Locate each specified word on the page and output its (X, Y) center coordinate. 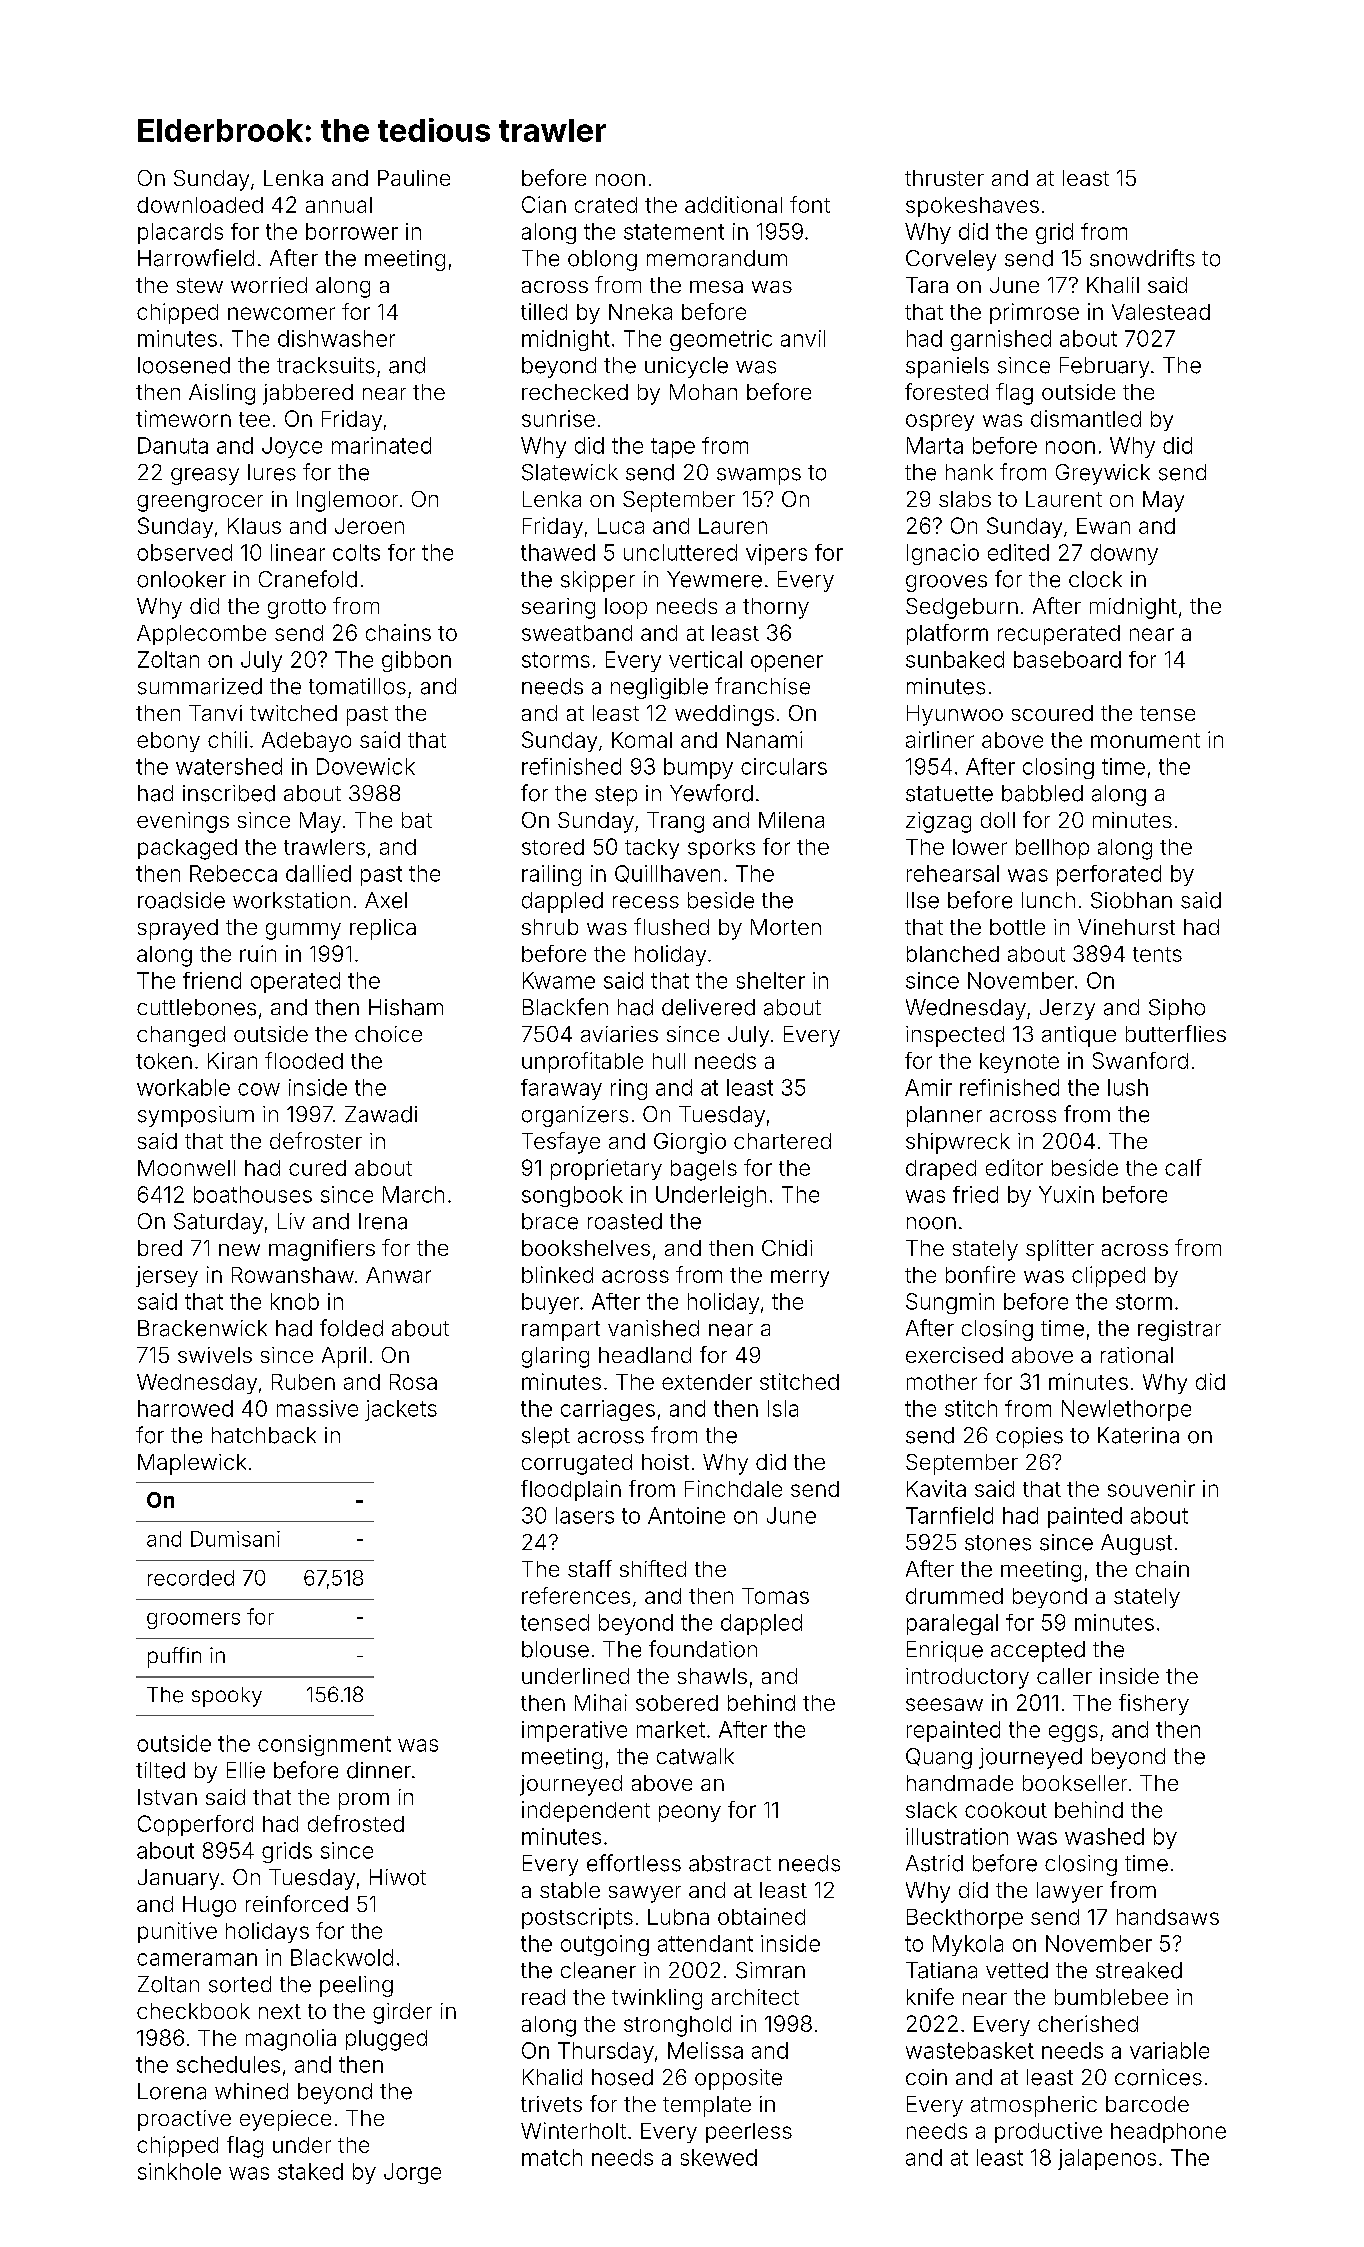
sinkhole (179, 2171)
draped (941, 1170)
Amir (928, 1087)
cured (317, 1168)
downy (1124, 554)
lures (272, 472)
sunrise (558, 418)
